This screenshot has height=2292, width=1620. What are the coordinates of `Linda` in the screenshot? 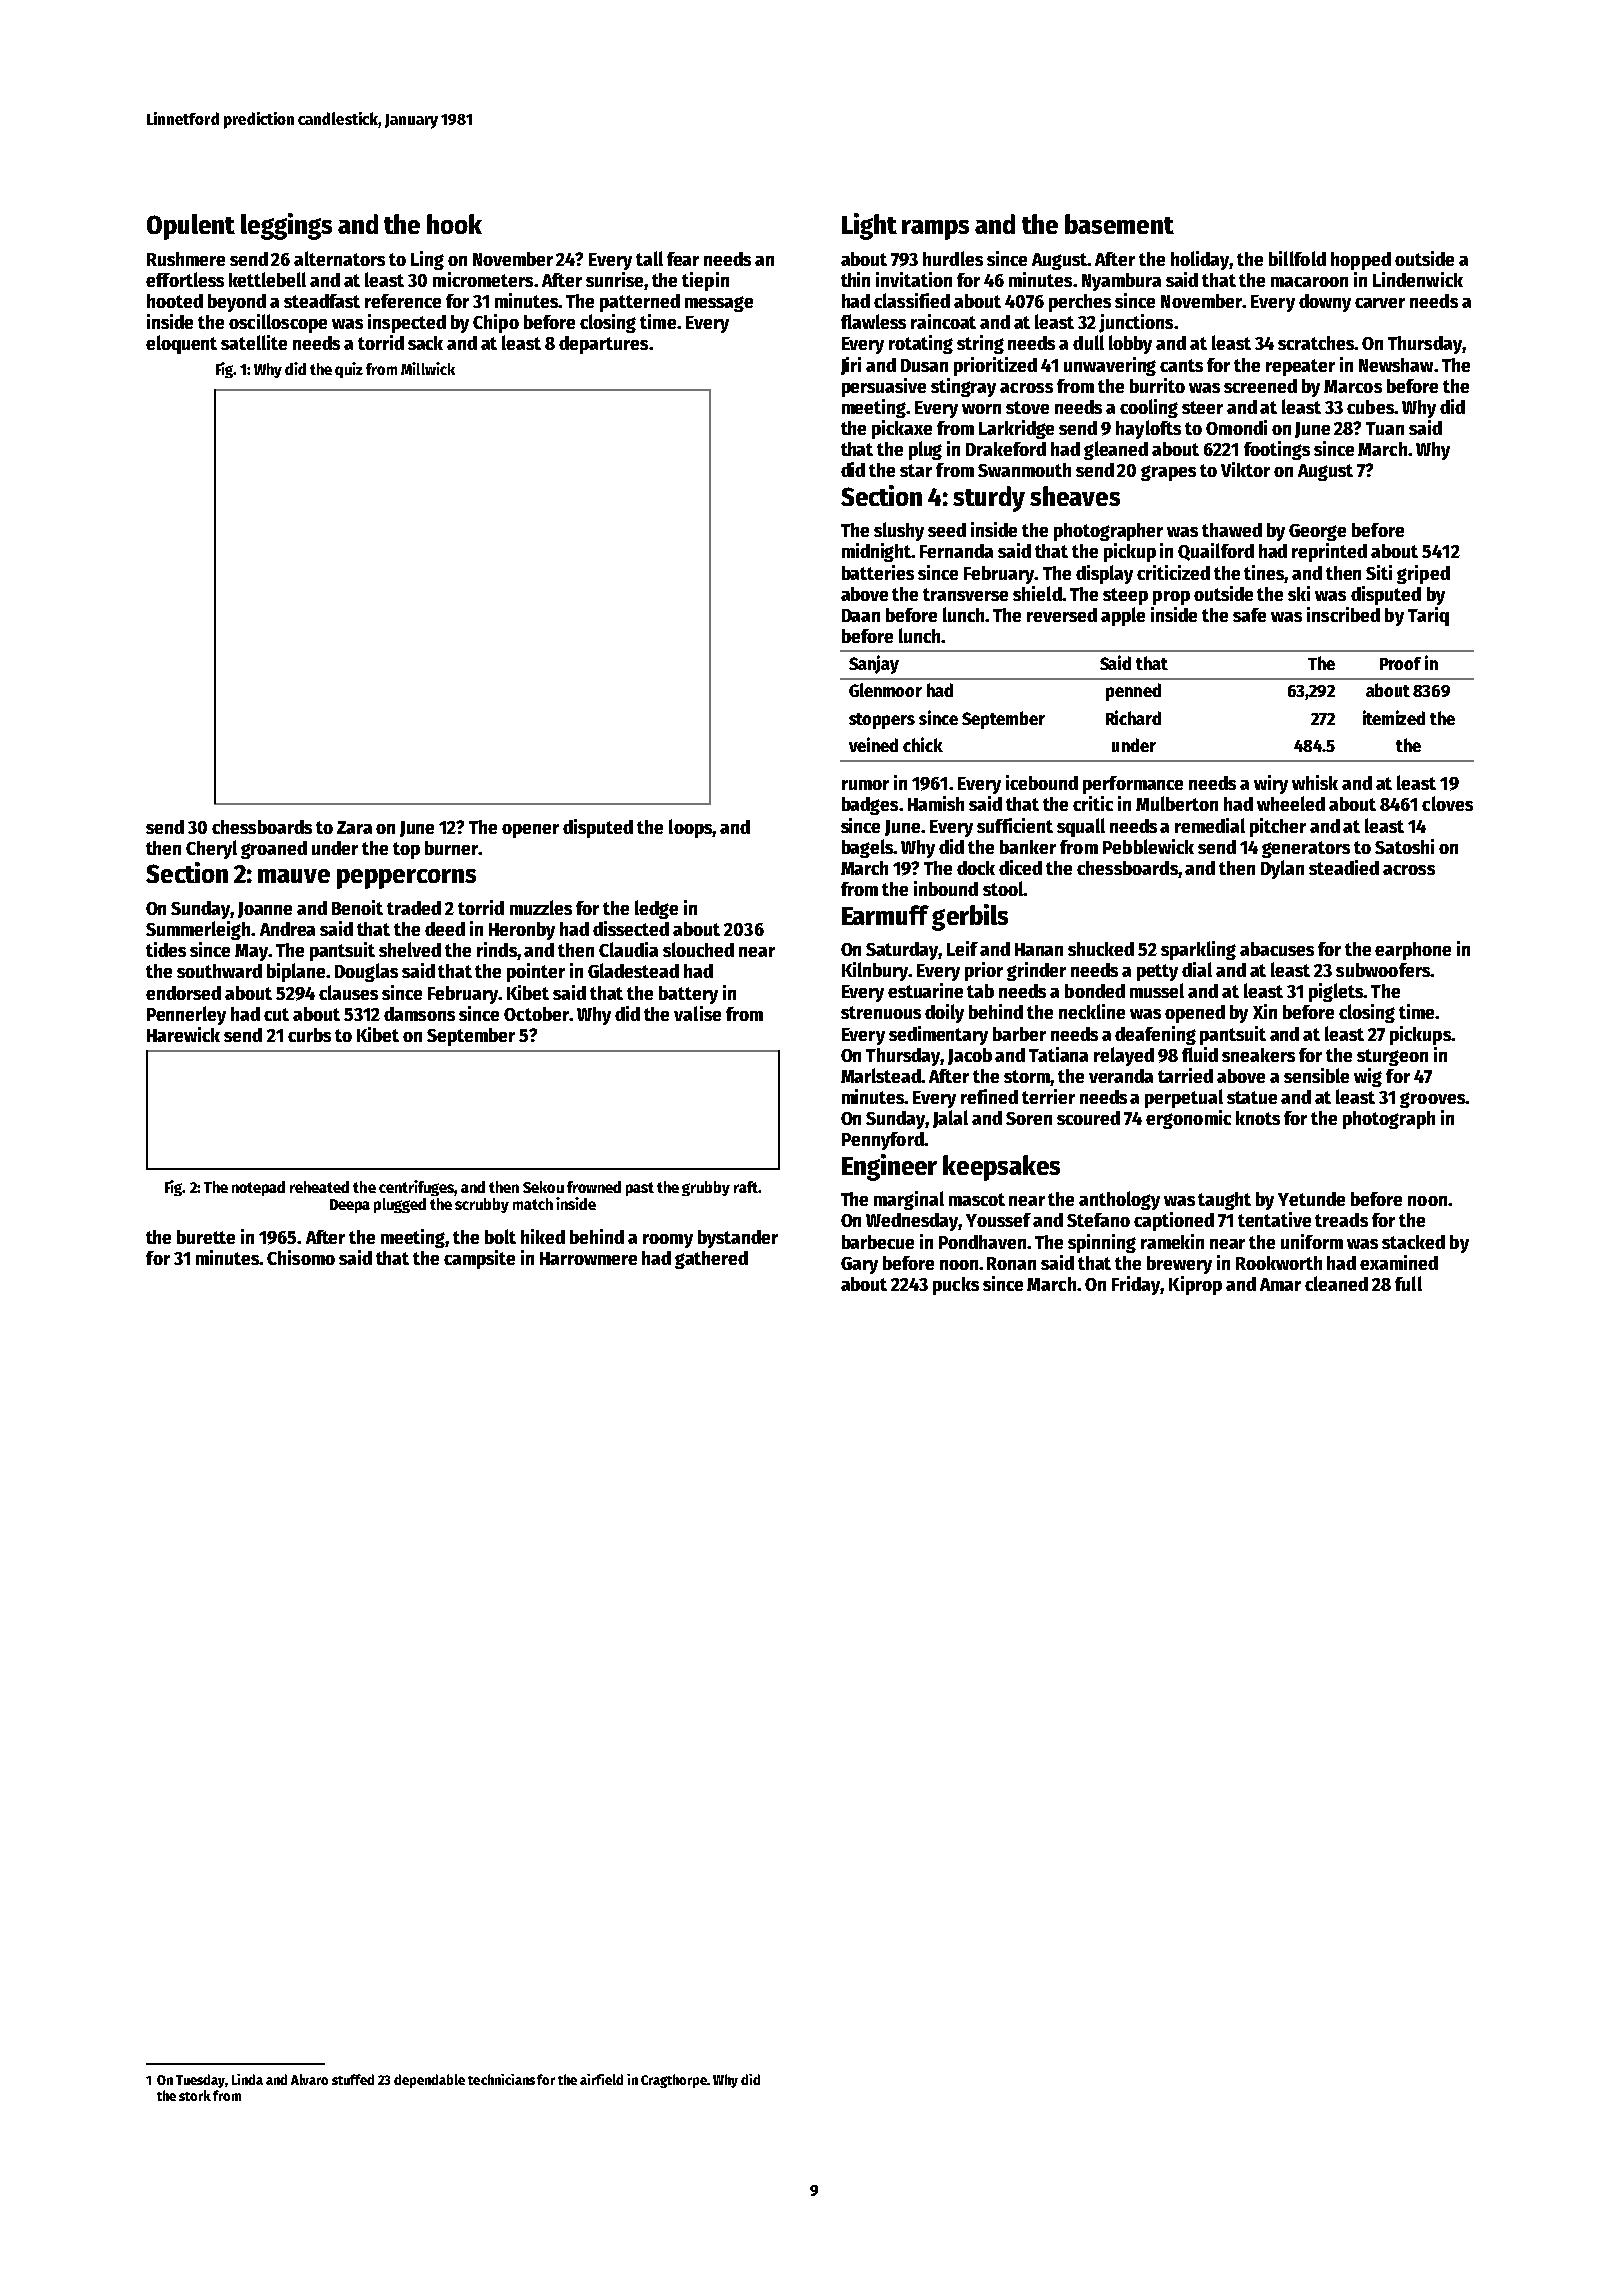 It's located at (247, 2079).
